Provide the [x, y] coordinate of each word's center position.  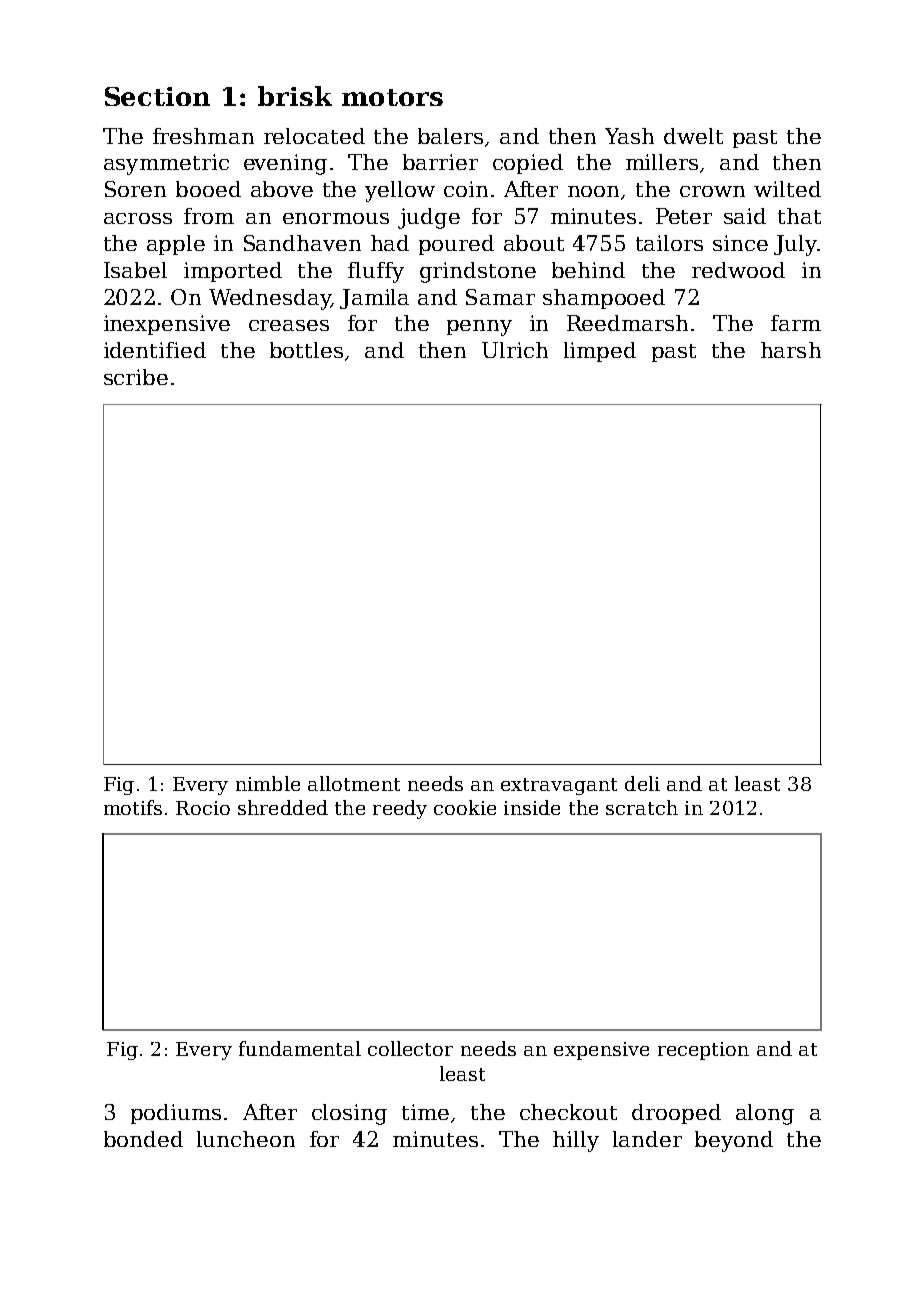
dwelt [693, 136]
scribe [136, 377]
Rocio [203, 808]
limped [600, 352]
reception [703, 1051]
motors [392, 97]
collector [410, 1048]
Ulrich [515, 350]
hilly [576, 1141]
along [765, 1114]
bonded [143, 1139]
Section [157, 96]
